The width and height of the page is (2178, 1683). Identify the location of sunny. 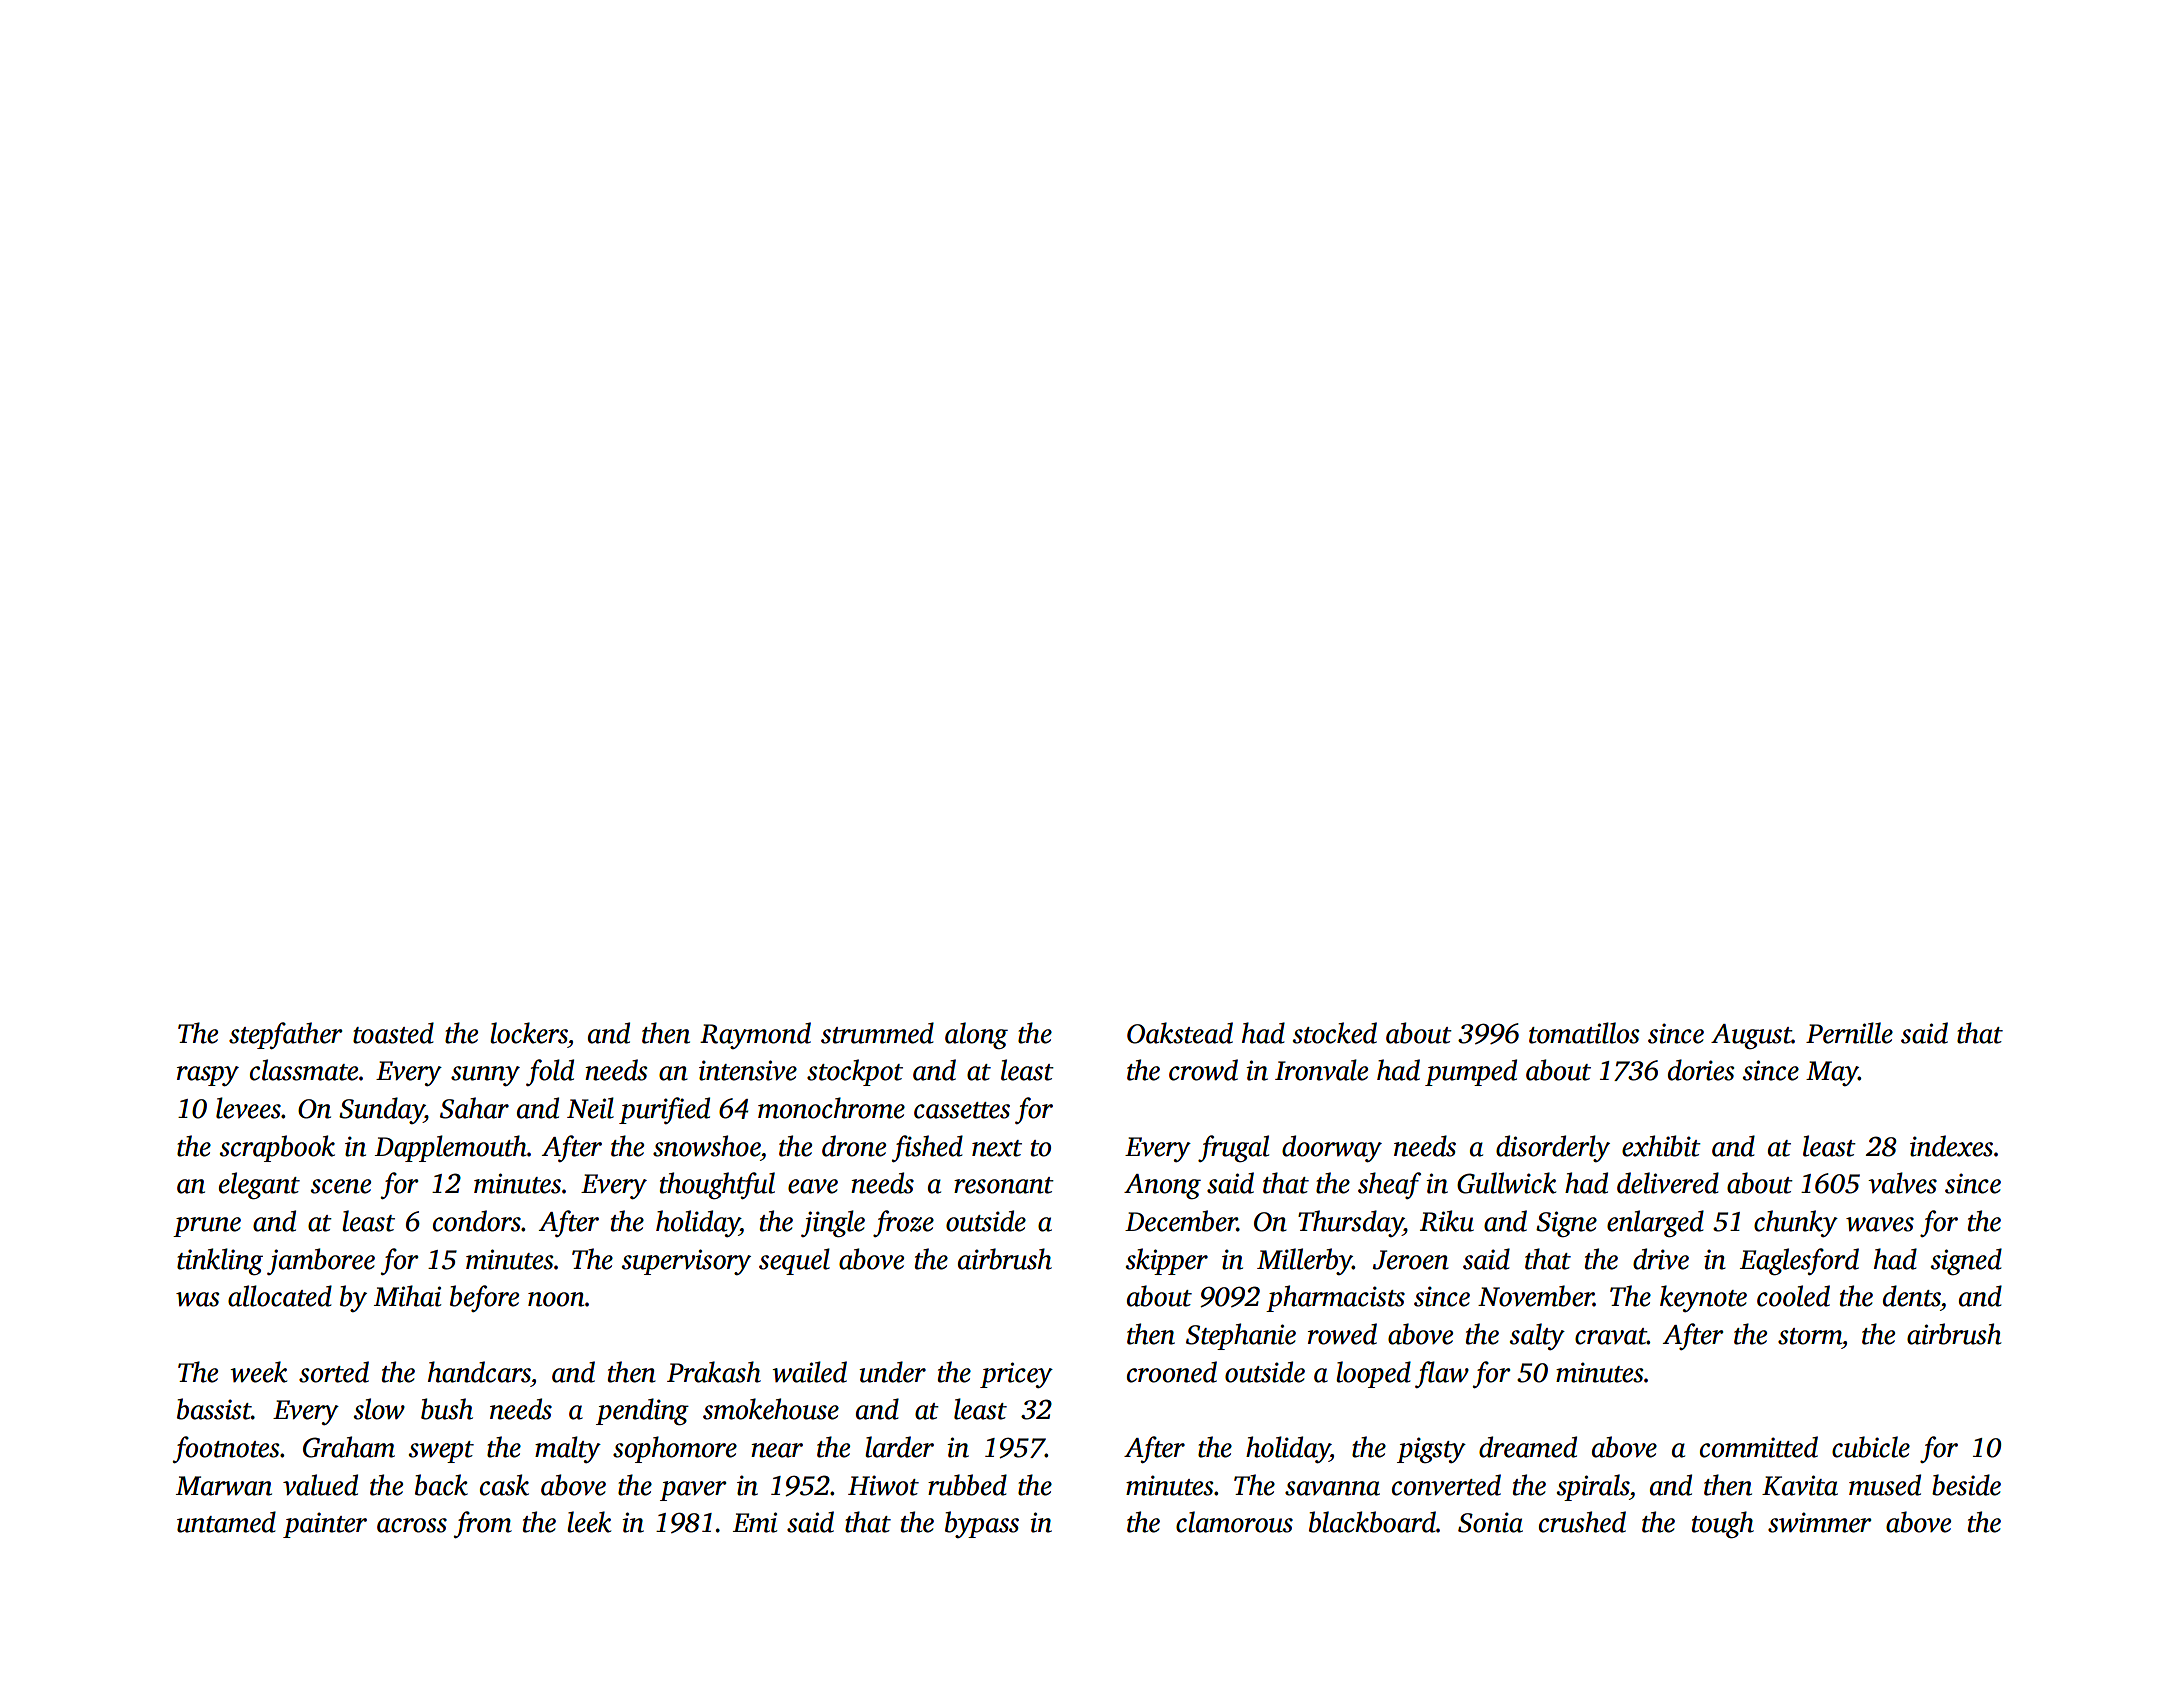
(485, 1076).
